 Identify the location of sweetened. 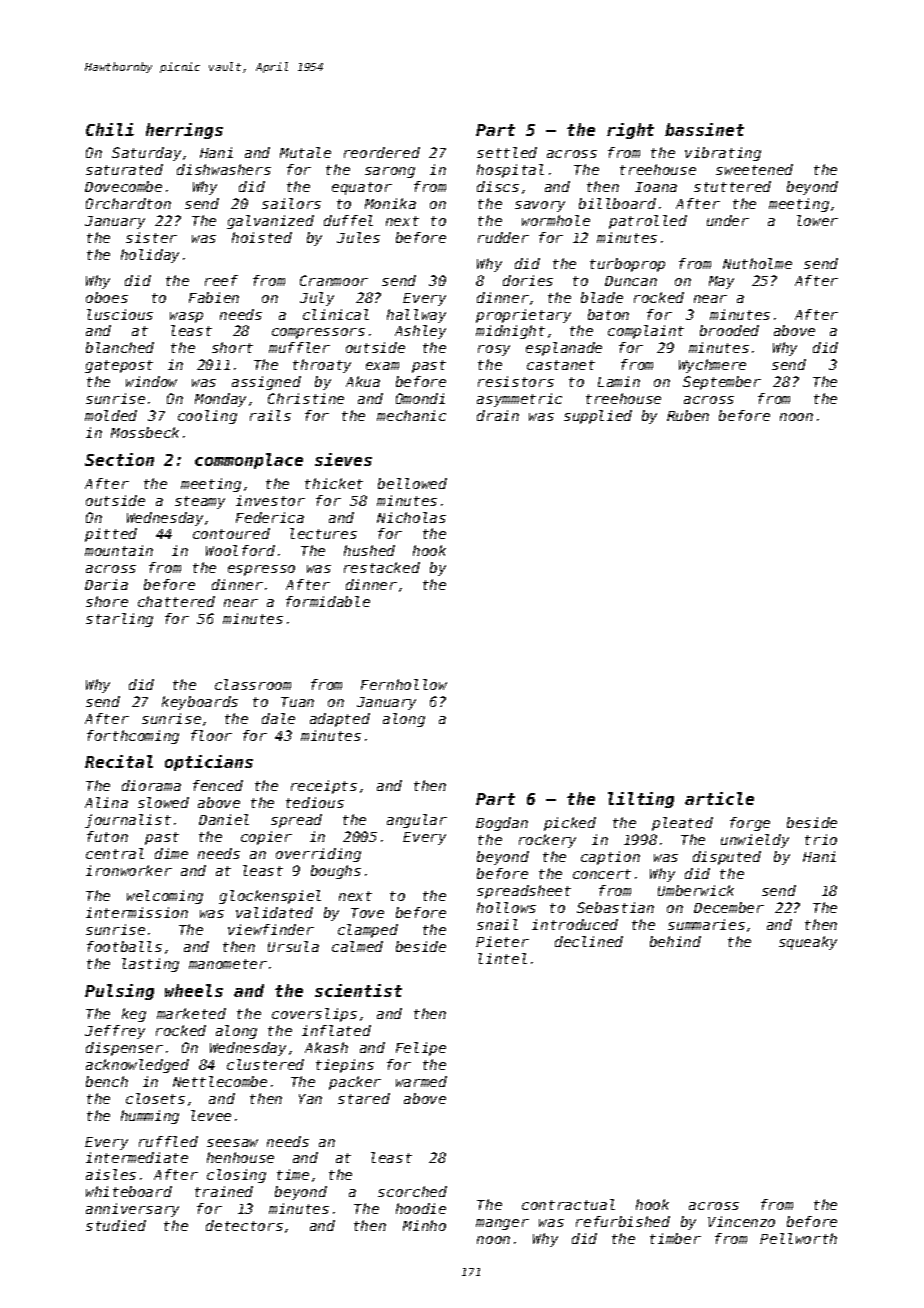
(754, 169).
